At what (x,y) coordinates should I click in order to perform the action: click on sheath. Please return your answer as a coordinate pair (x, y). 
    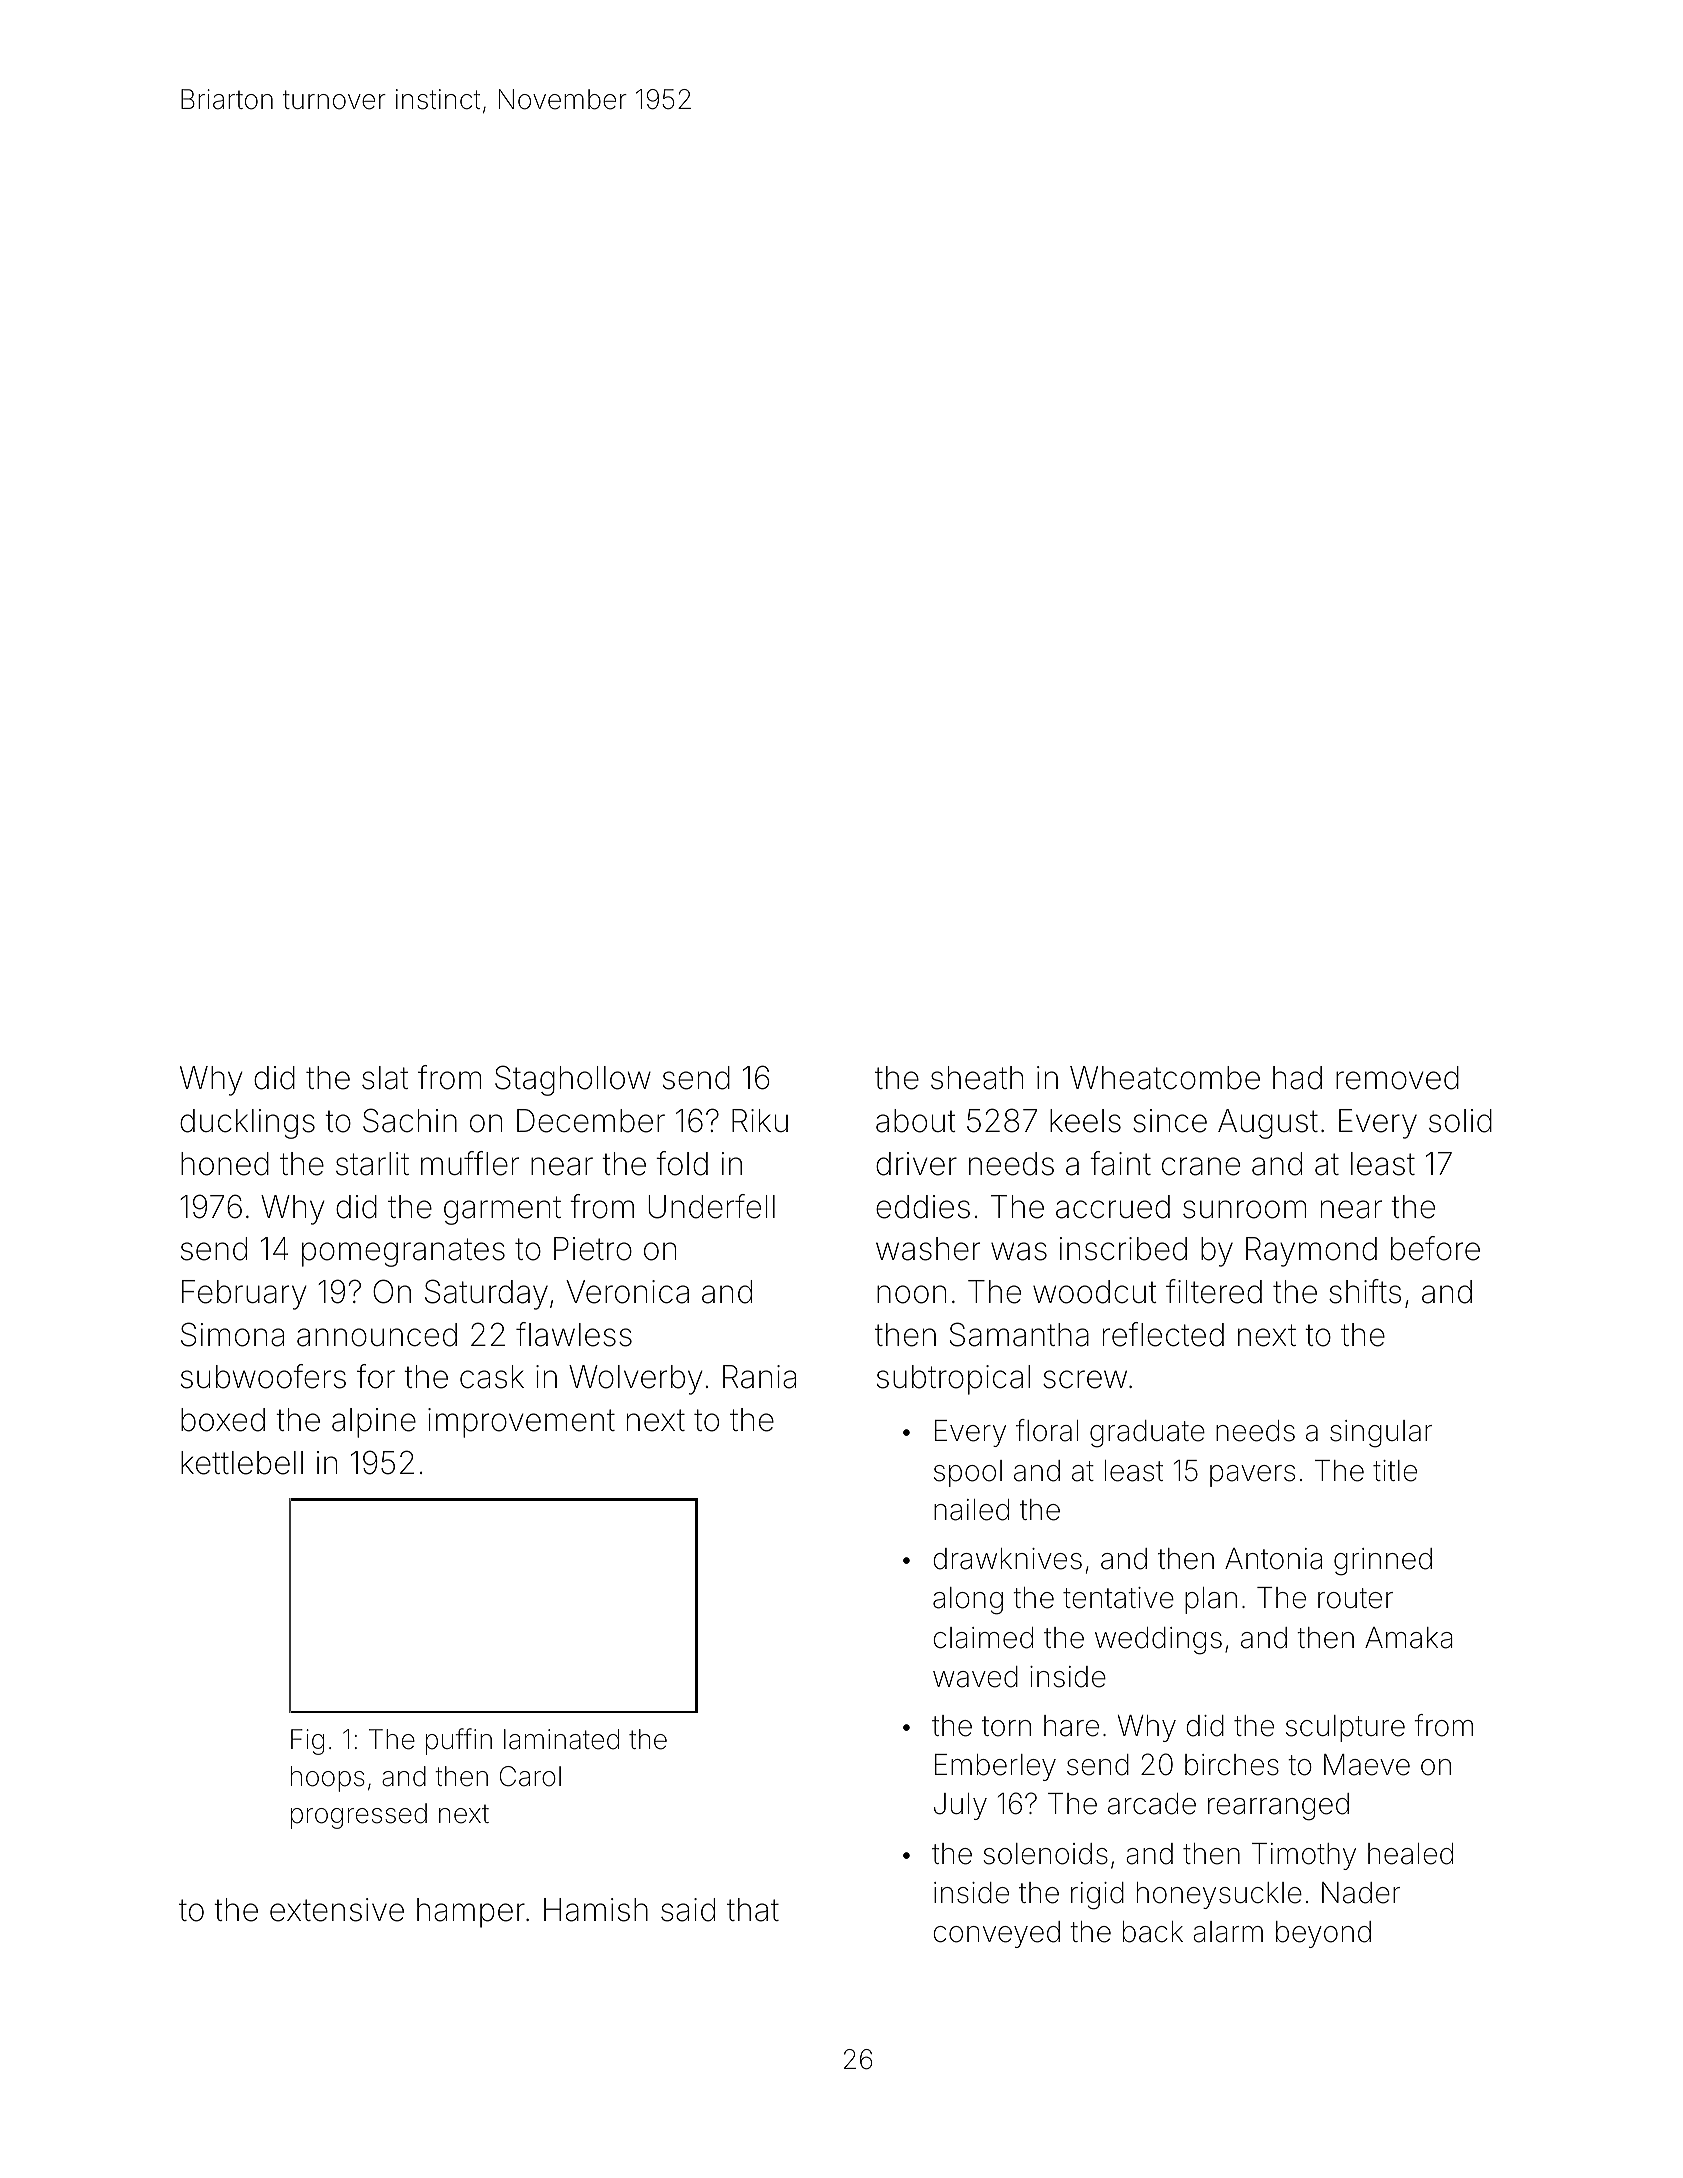
    Looking at the image, I should click on (977, 1078).
